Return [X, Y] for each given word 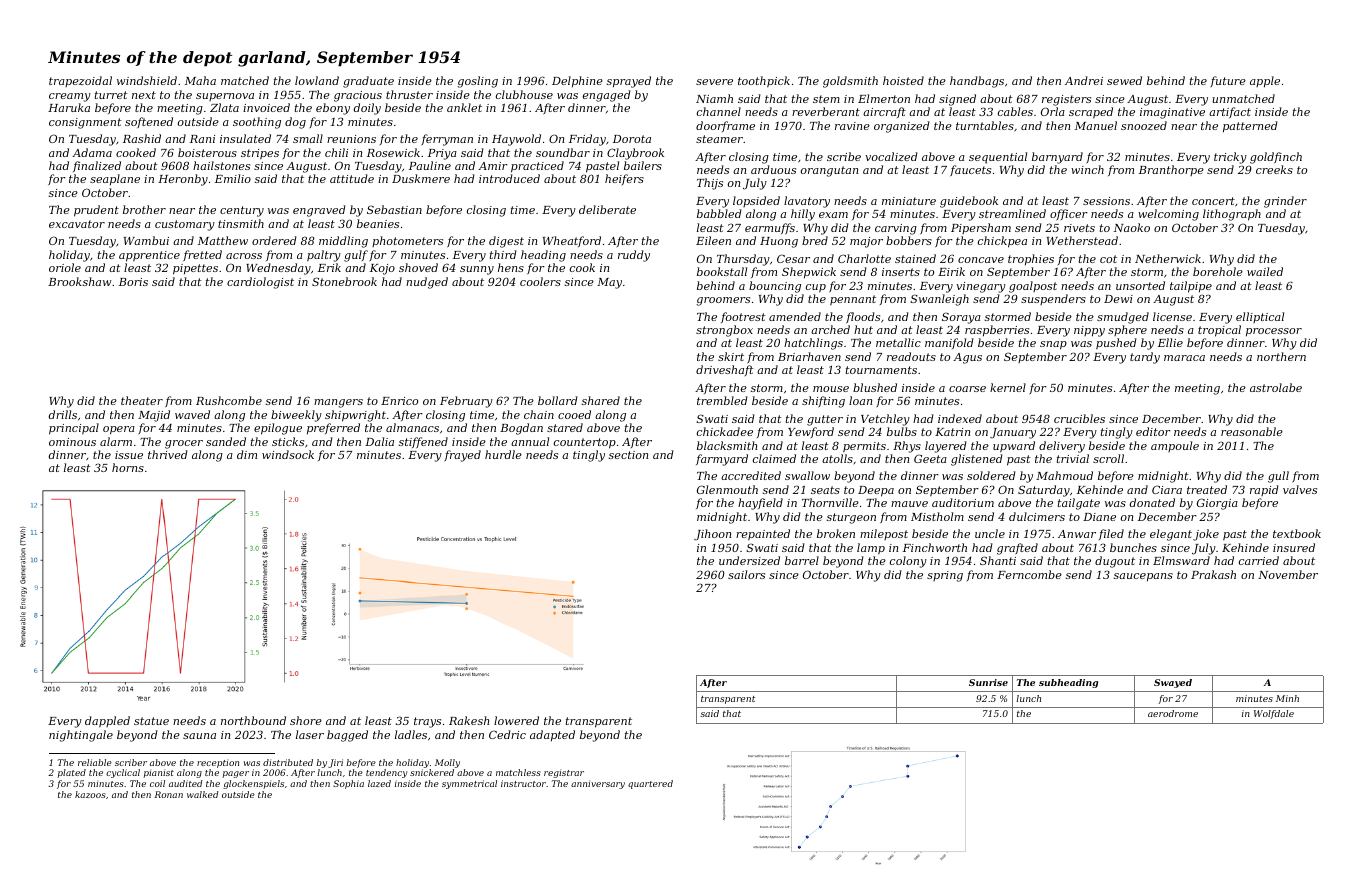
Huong [779, 242]
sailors [746, 574]
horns [128, 467]
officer [1069, 214]
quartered [650, 784]
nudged [427, 283]
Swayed [1173, 683]
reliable [95, 762]
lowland [317, 80]
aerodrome [1173, 713]
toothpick [764, 81]
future [1228, 81]
